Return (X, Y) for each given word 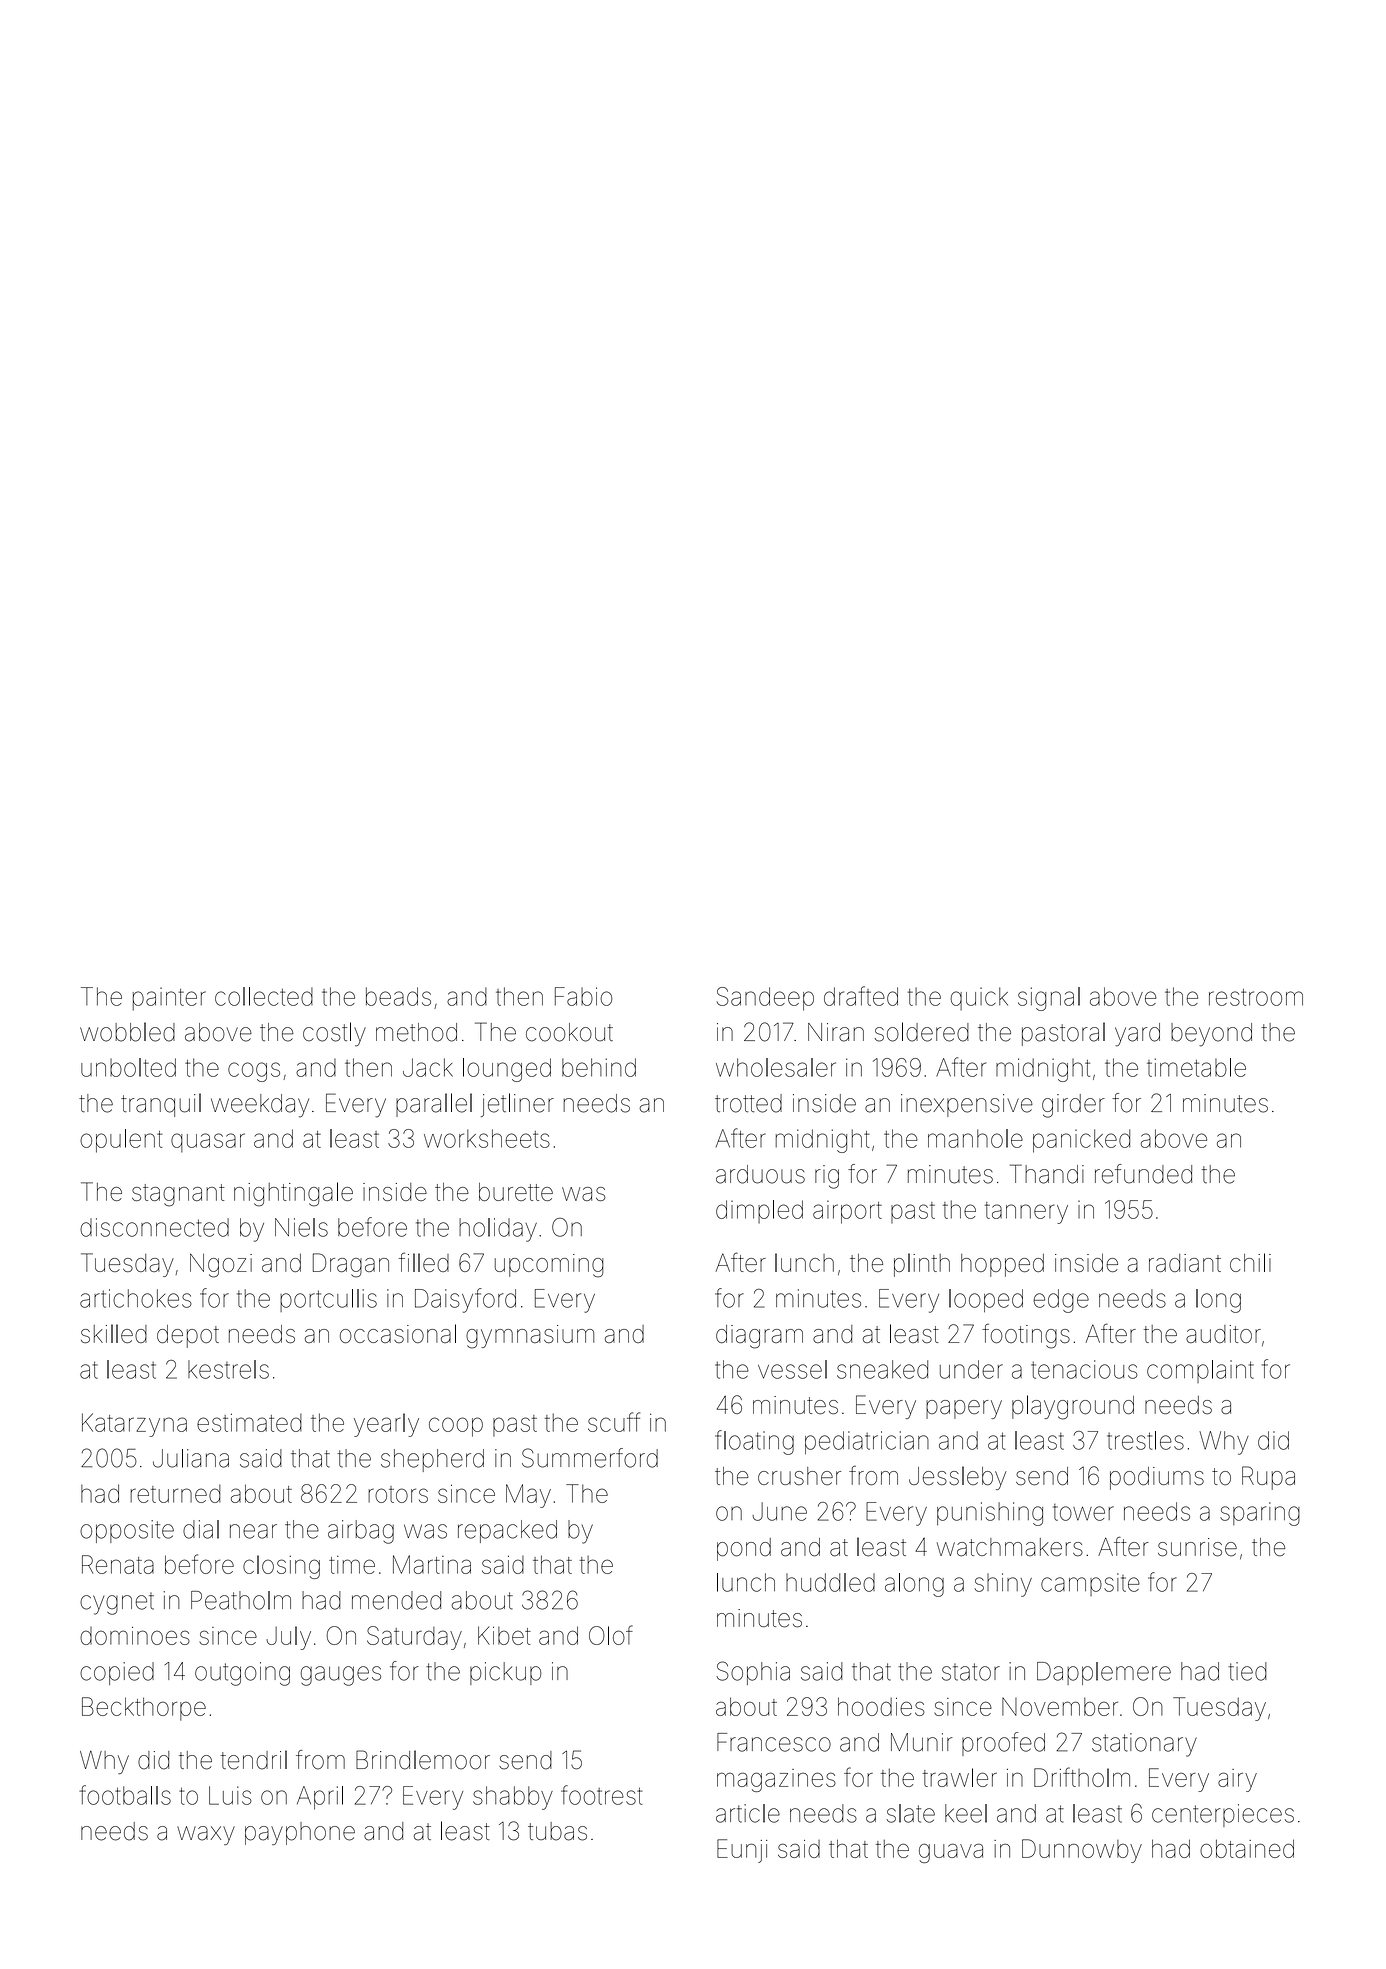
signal (1049, 999)
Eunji (742, 1851)
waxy (206, 1835)
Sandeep (765, 999)
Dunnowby (1082, 1851)
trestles (1145, 1440)
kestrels (228, 1369)
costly (334, 1034)
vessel (792, 1369)
